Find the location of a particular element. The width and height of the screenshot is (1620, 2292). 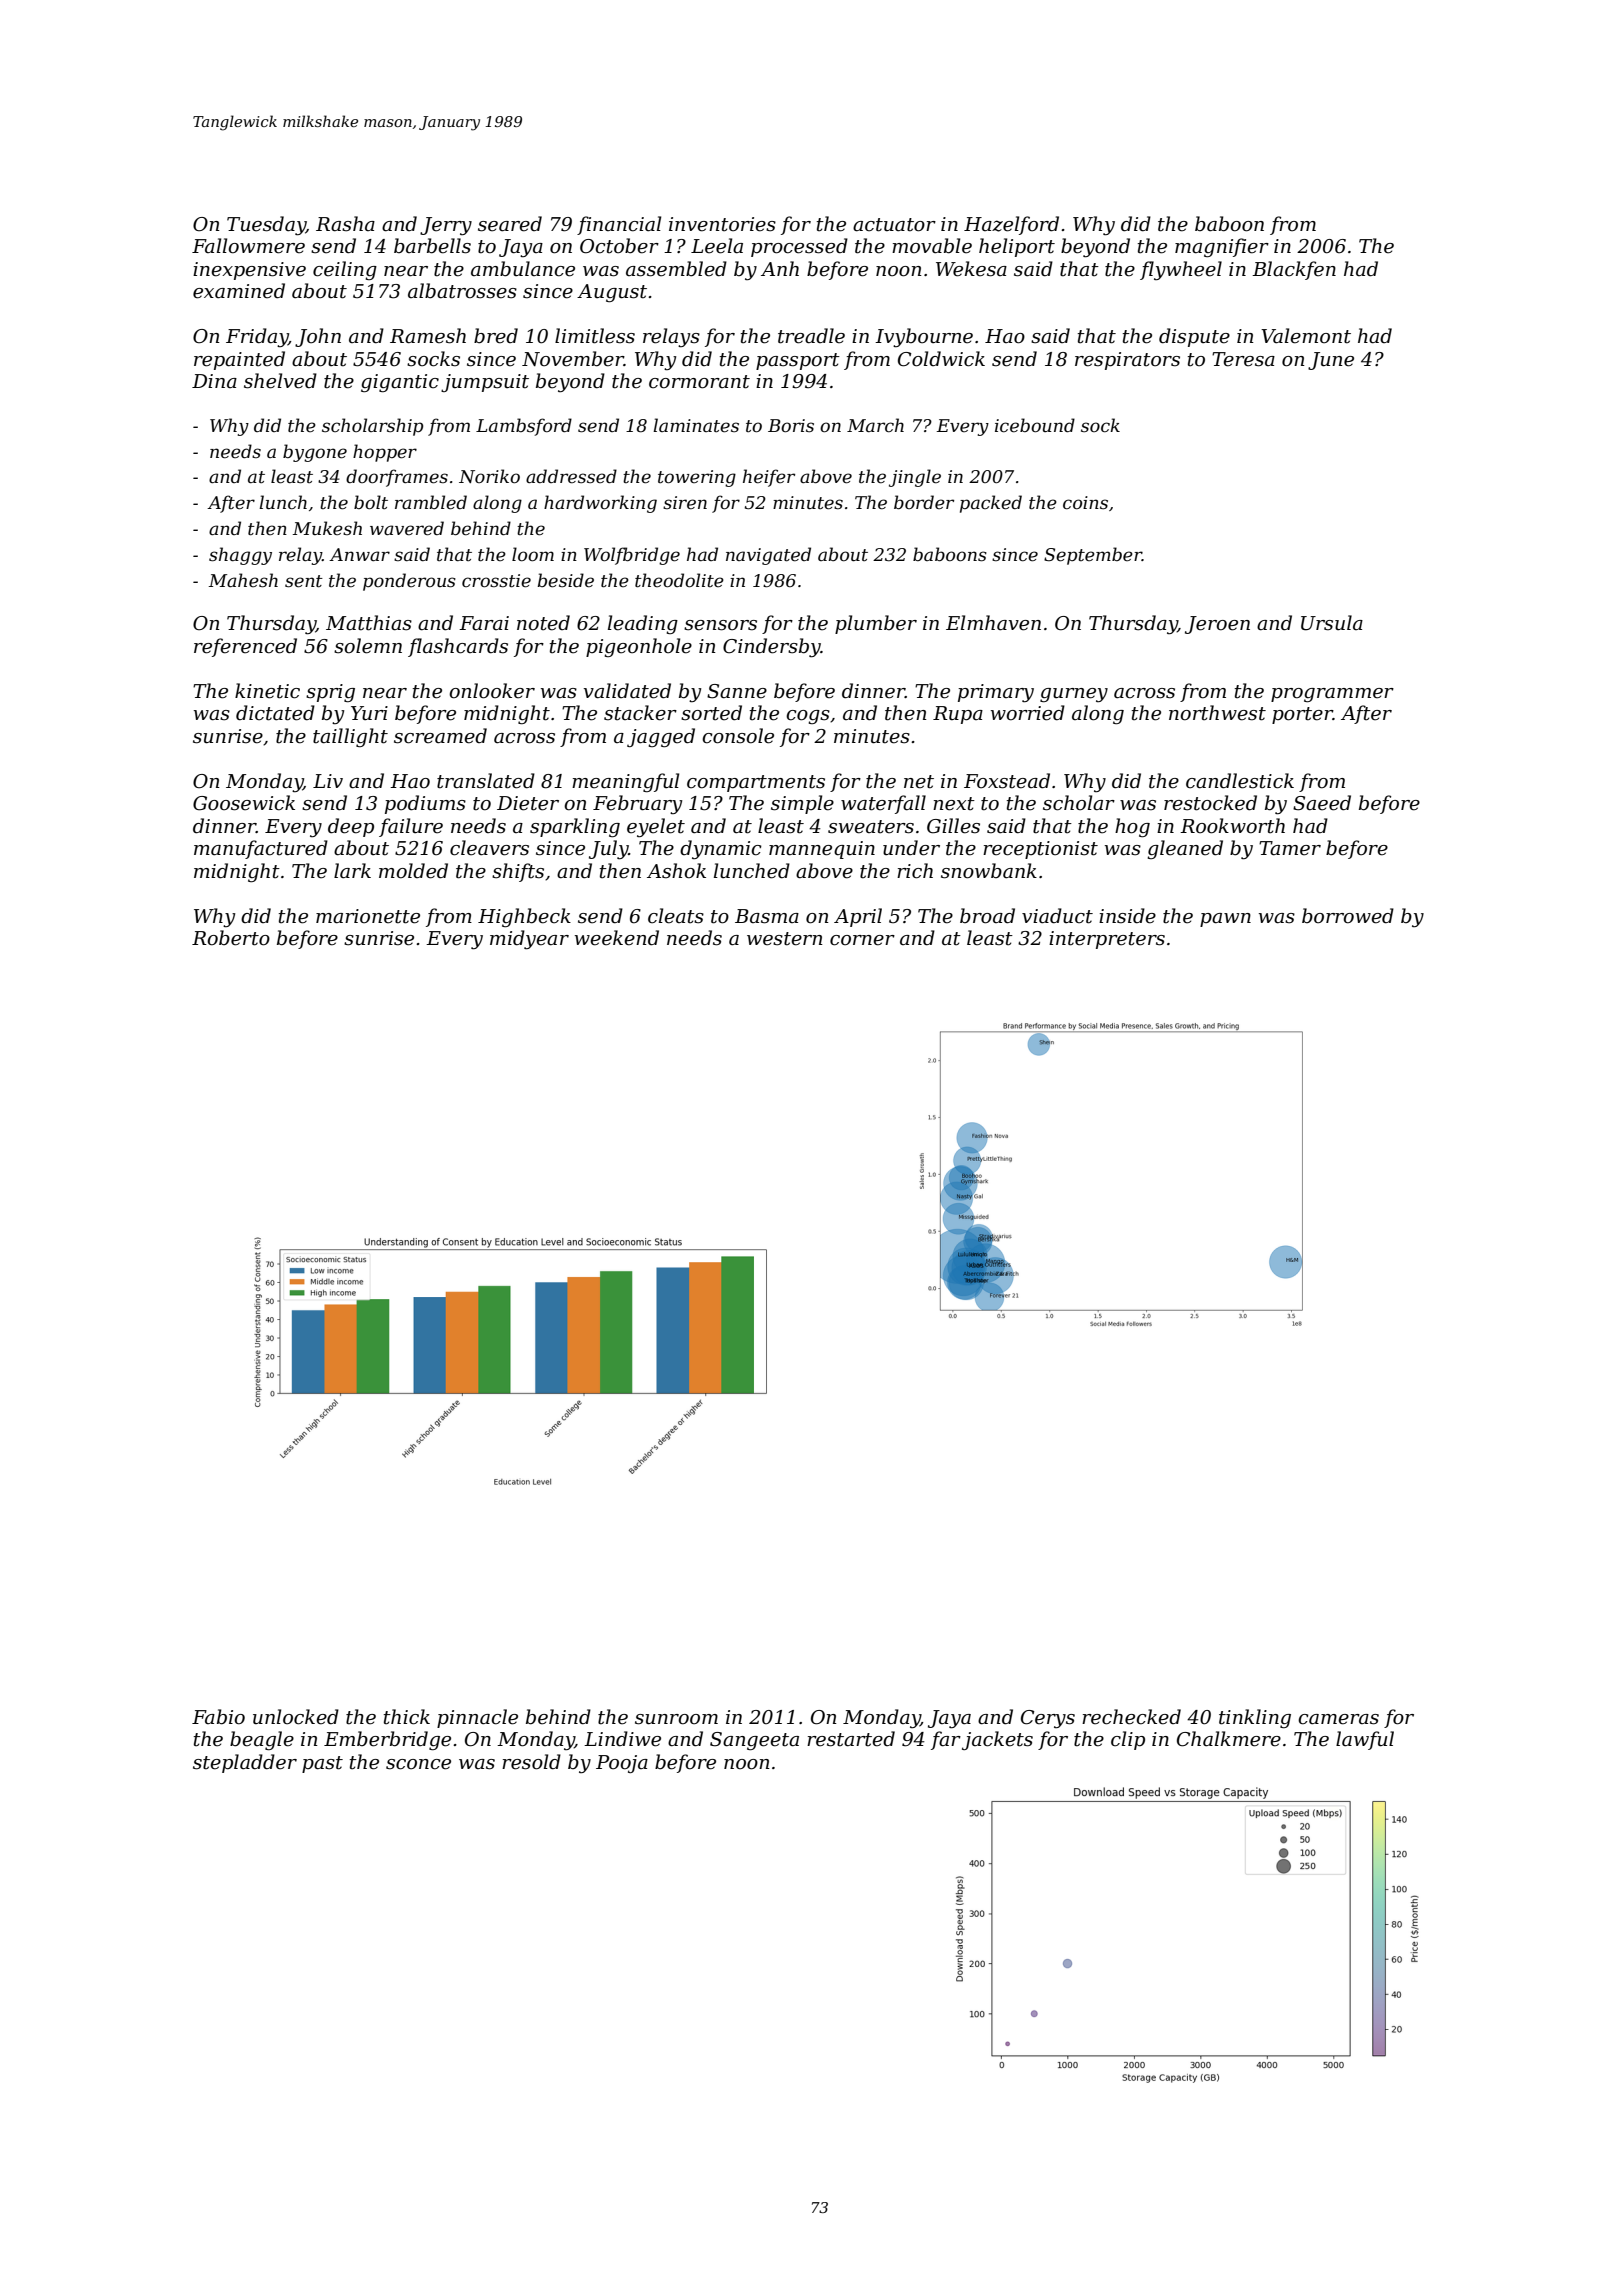

Chalkmere is located at coordinates (1229, 1739).
